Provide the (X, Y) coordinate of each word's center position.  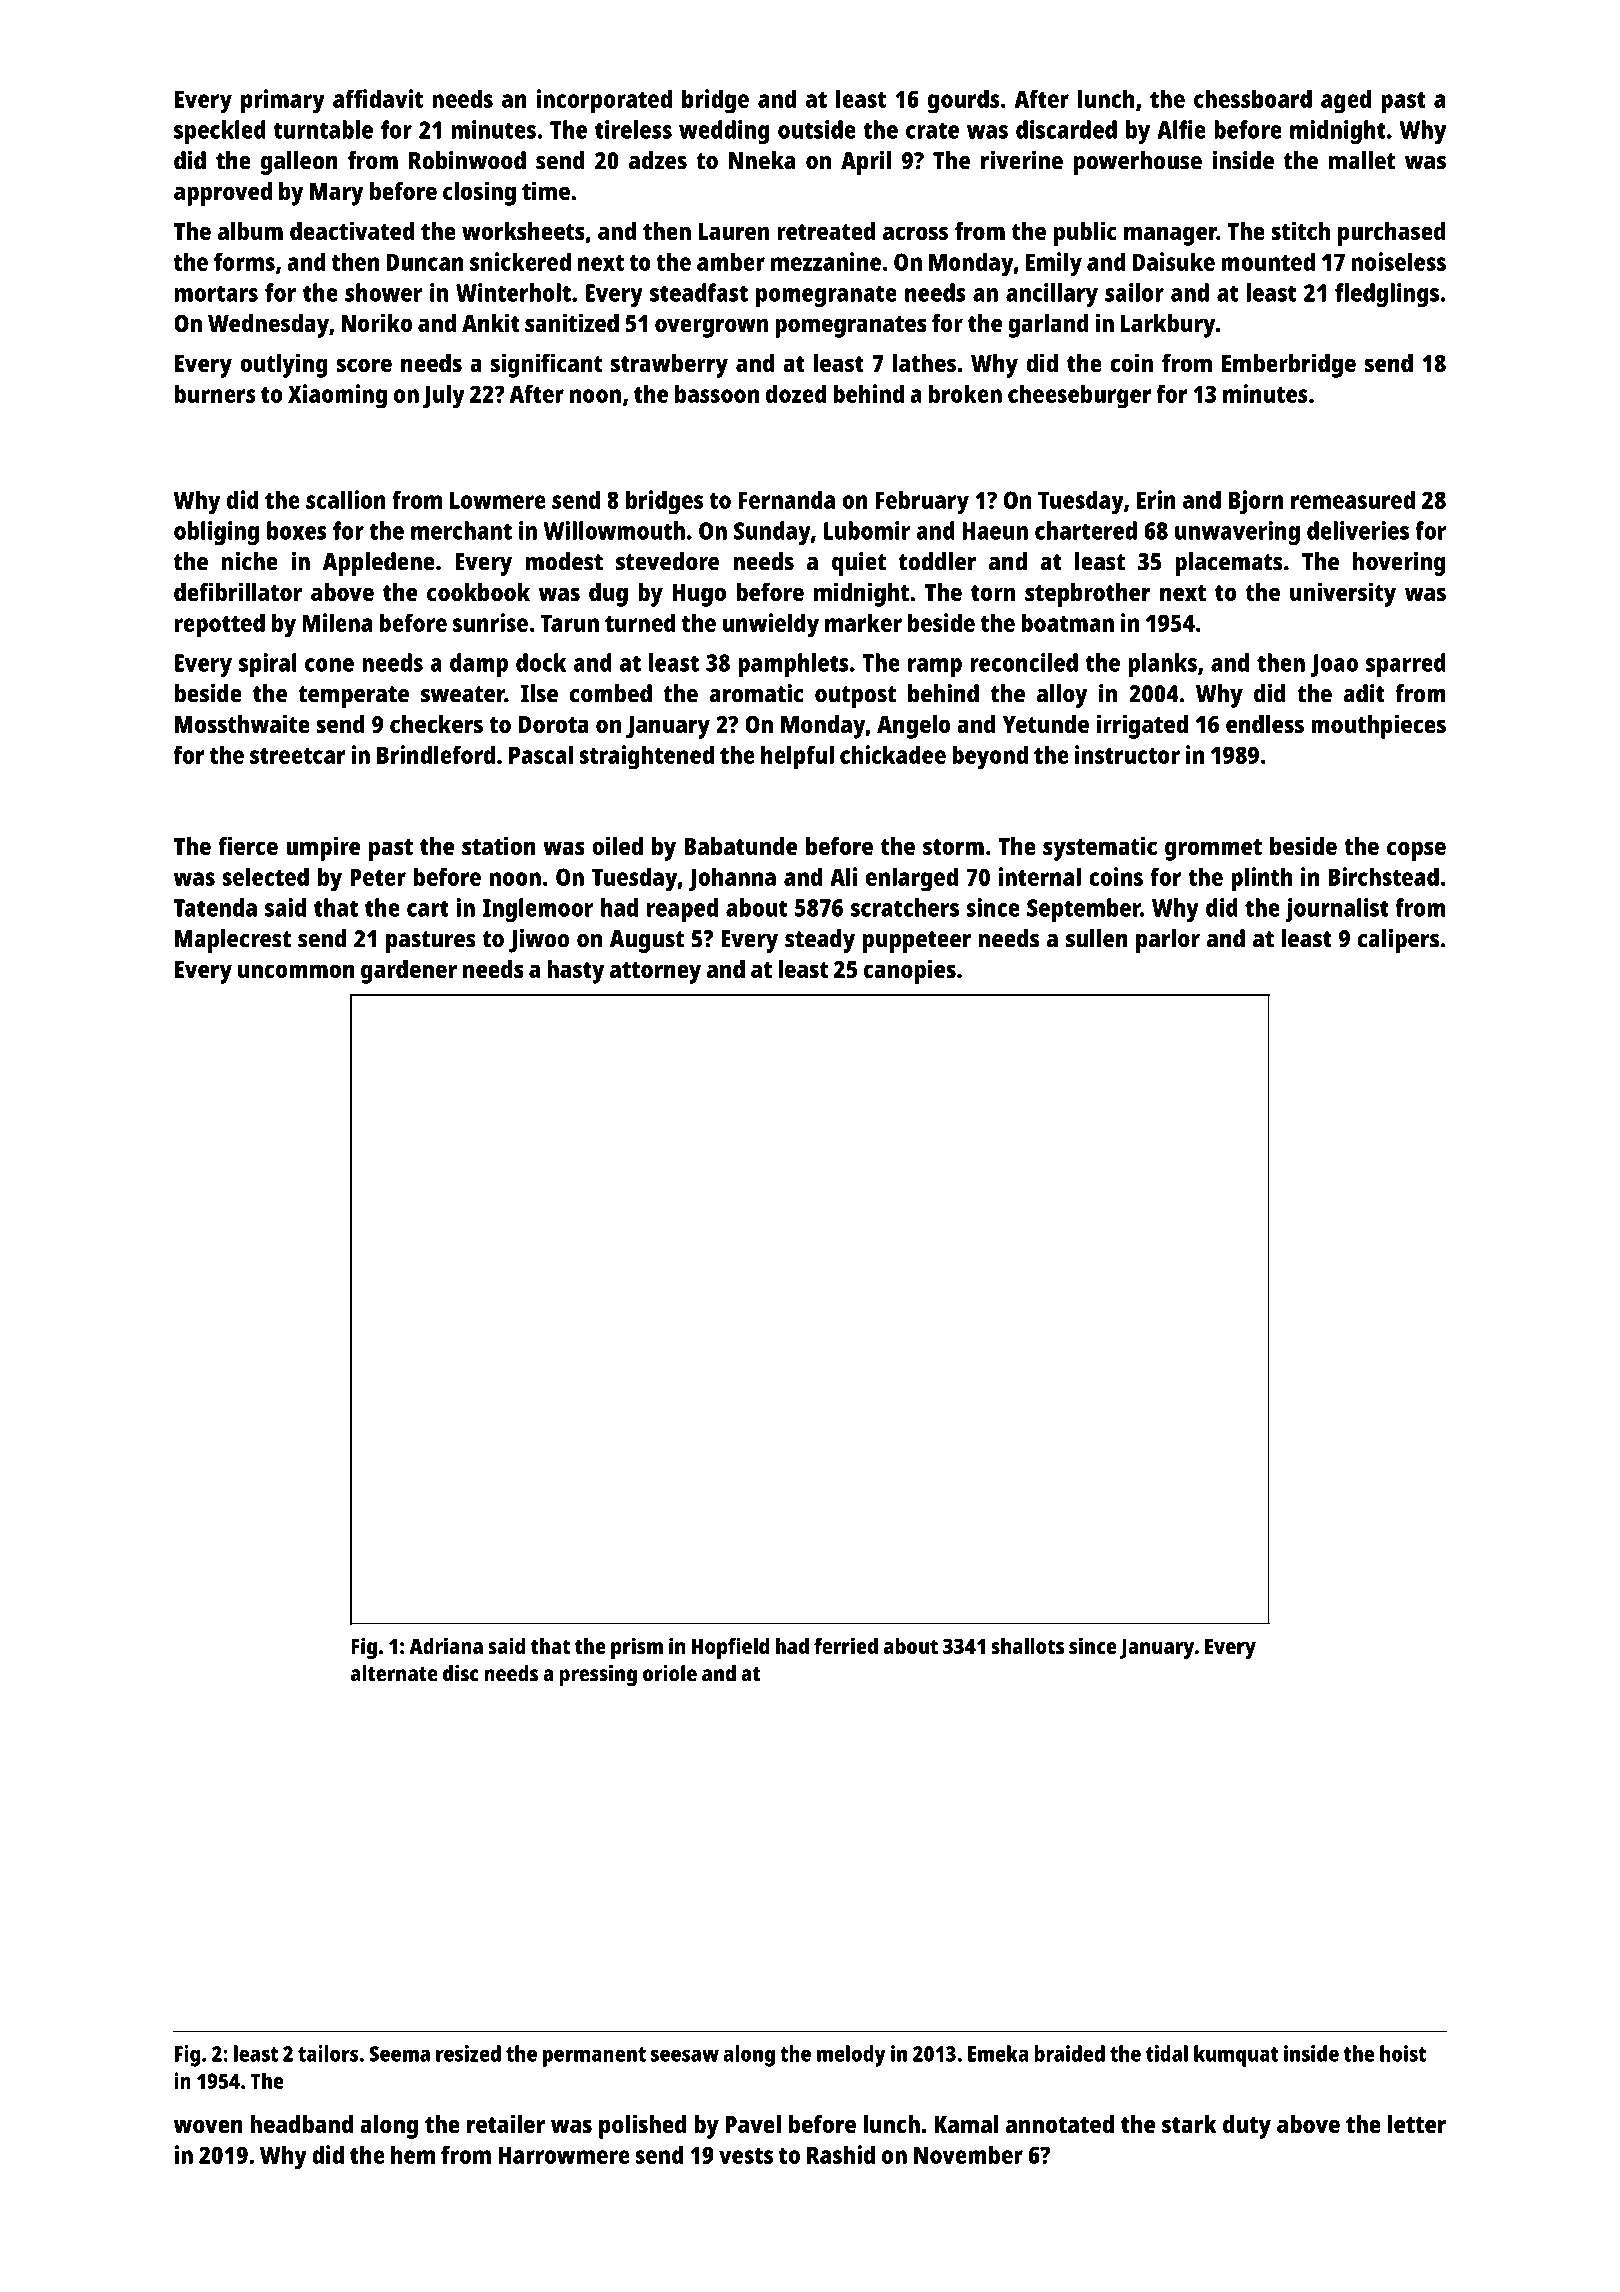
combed (611, 693)
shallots (1027, 1646)
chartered (1086, 530)
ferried (846, 1645)
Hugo (699, 595)
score (364, 365)
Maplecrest (233, 941)
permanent (594, 2057)
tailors (328, 2053)
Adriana (446, 1645)
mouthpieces (1378, 726)
